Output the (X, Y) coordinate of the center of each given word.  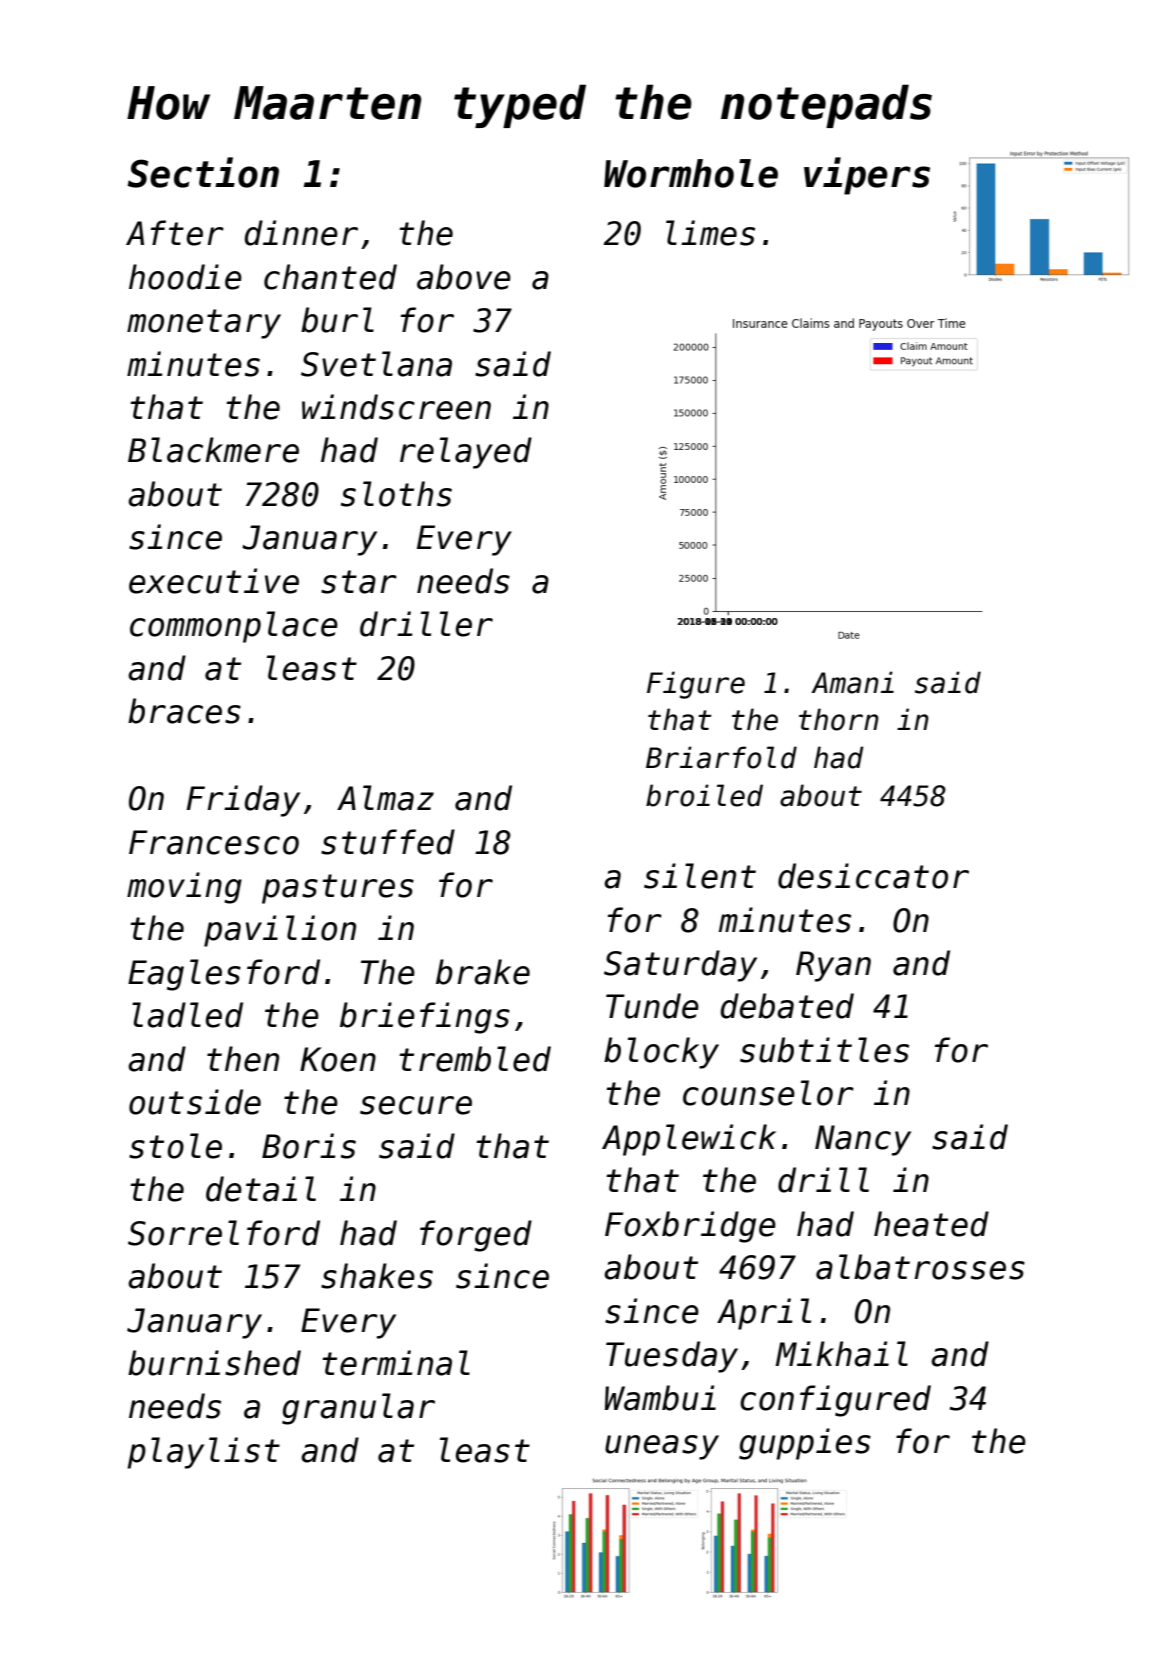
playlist (203, 1453)
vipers (867, 176)
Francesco (214, 842)
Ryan (833, 966)
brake (483, 972)
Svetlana (376, 364)
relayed (466, 453)
